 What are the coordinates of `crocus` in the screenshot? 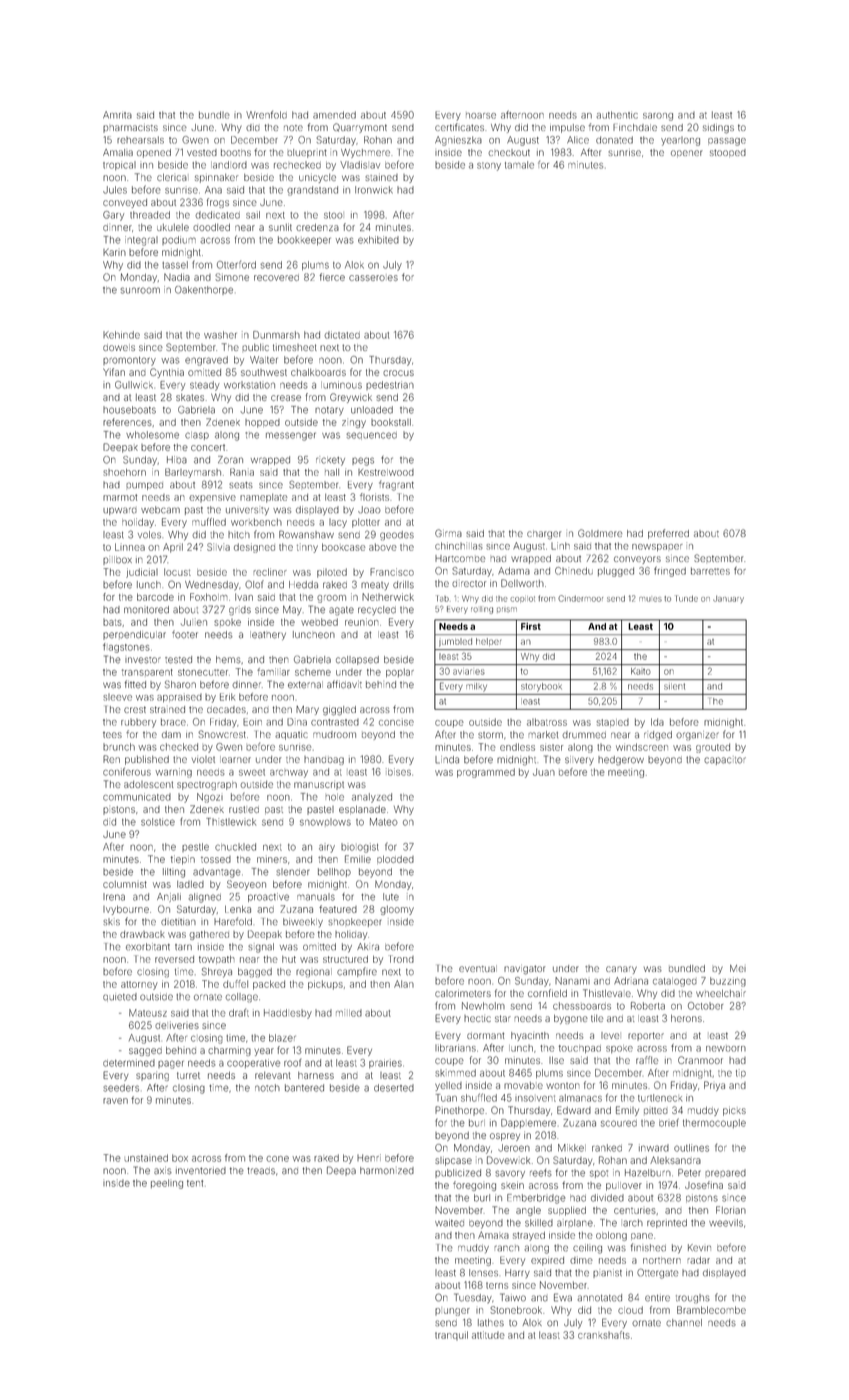 It's located at (398, 373).
